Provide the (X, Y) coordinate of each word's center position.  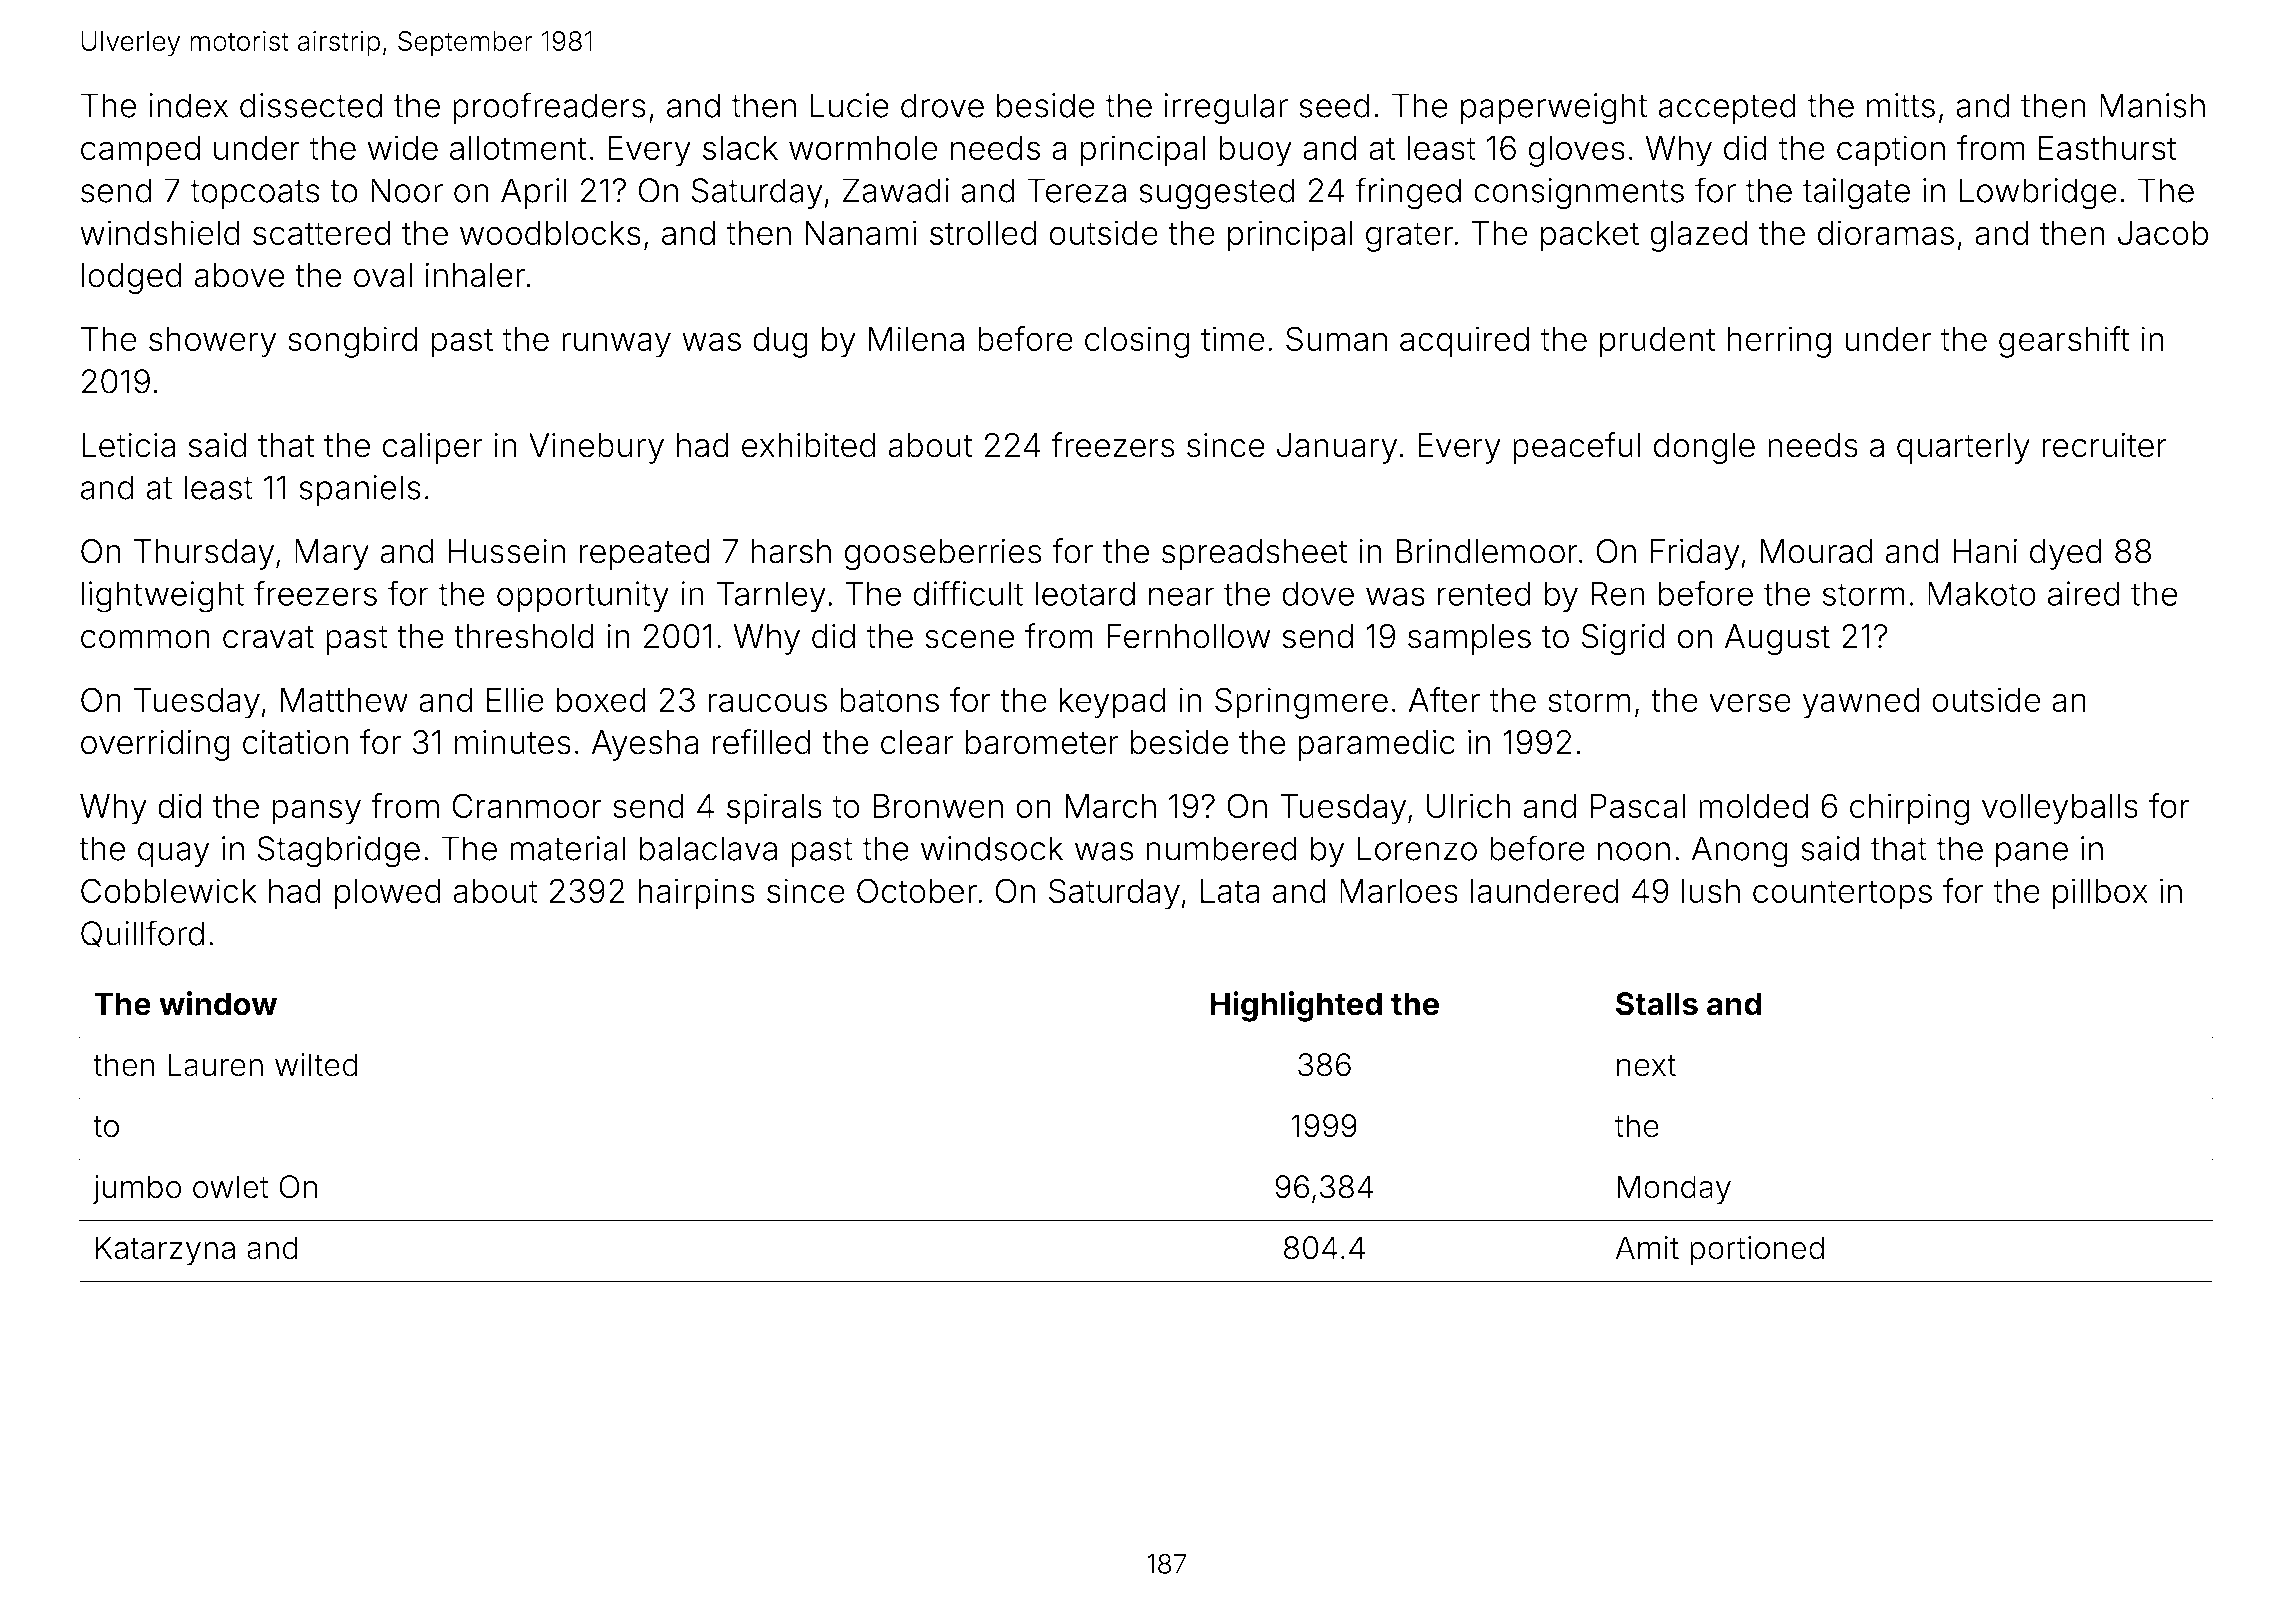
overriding (155, 745)
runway (616, 345)
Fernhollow (1188, 636)
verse (1750, 702)
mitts (1901, 105)
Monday (1674, 1190)
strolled (983, 233)
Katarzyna (165, 1251)
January (1337, 448)
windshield (160, 232)
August (1777, 639)
